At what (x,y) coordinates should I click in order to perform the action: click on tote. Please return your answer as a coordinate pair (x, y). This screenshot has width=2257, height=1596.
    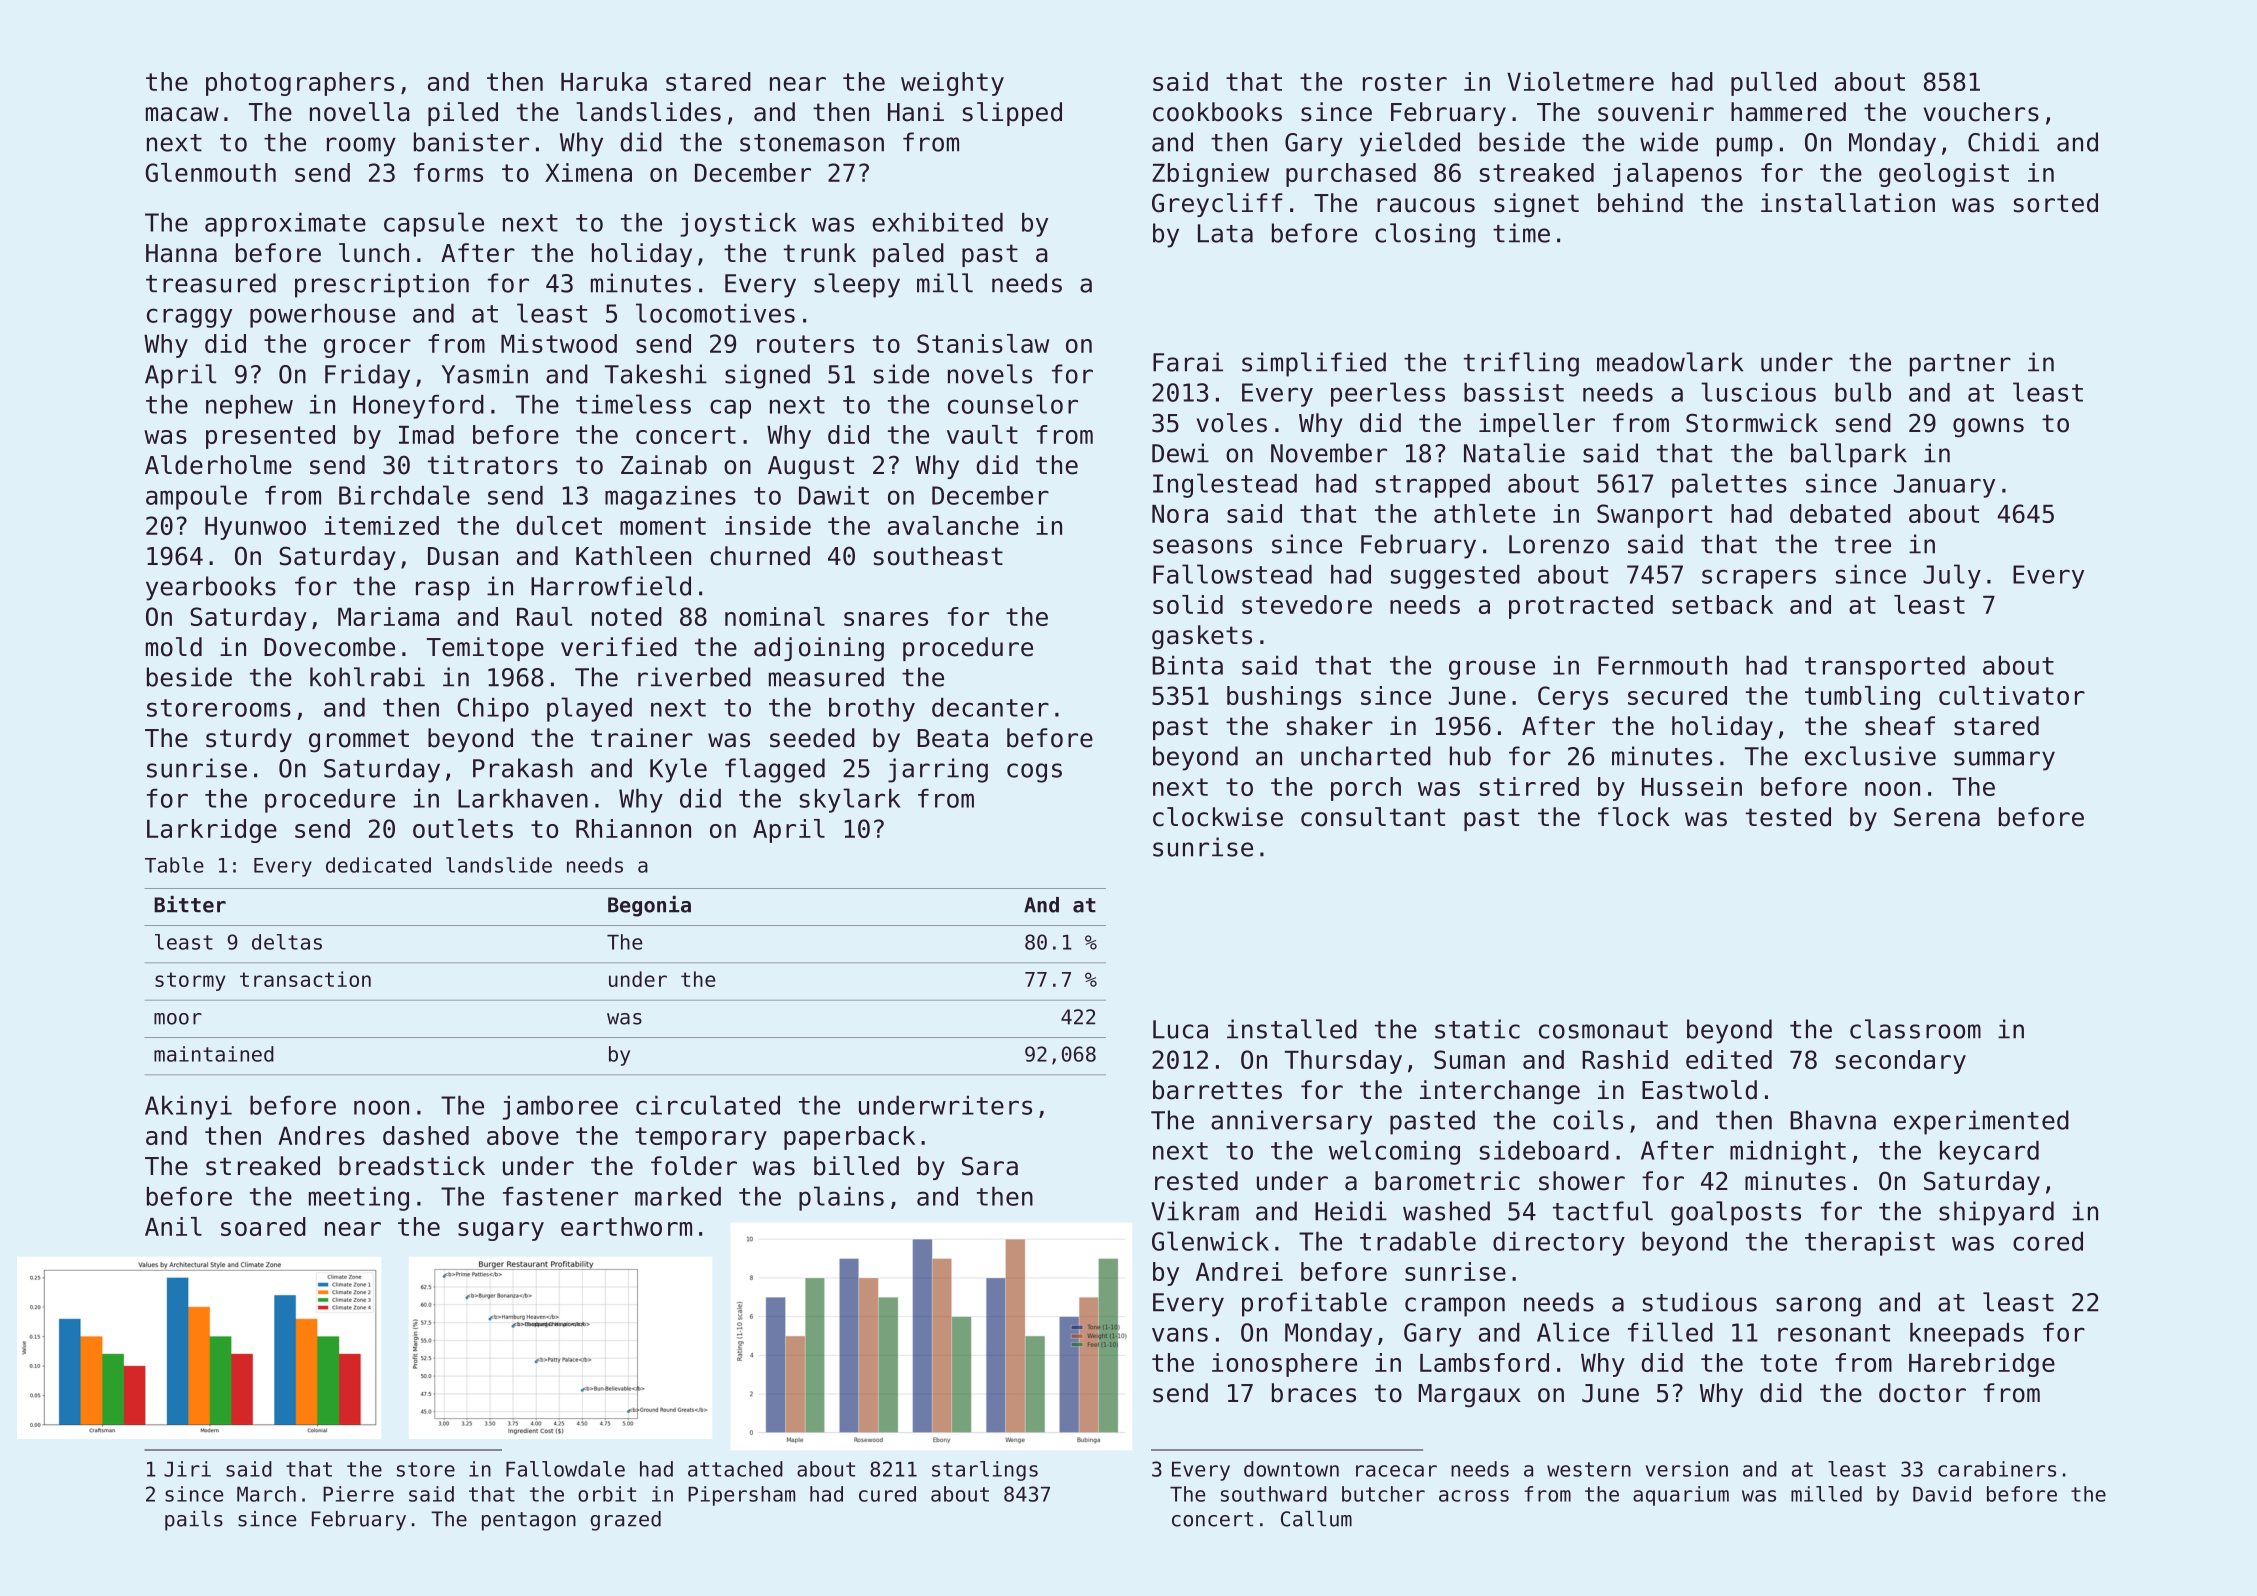
    Looking at the image, I should click on (1788, 1363).
